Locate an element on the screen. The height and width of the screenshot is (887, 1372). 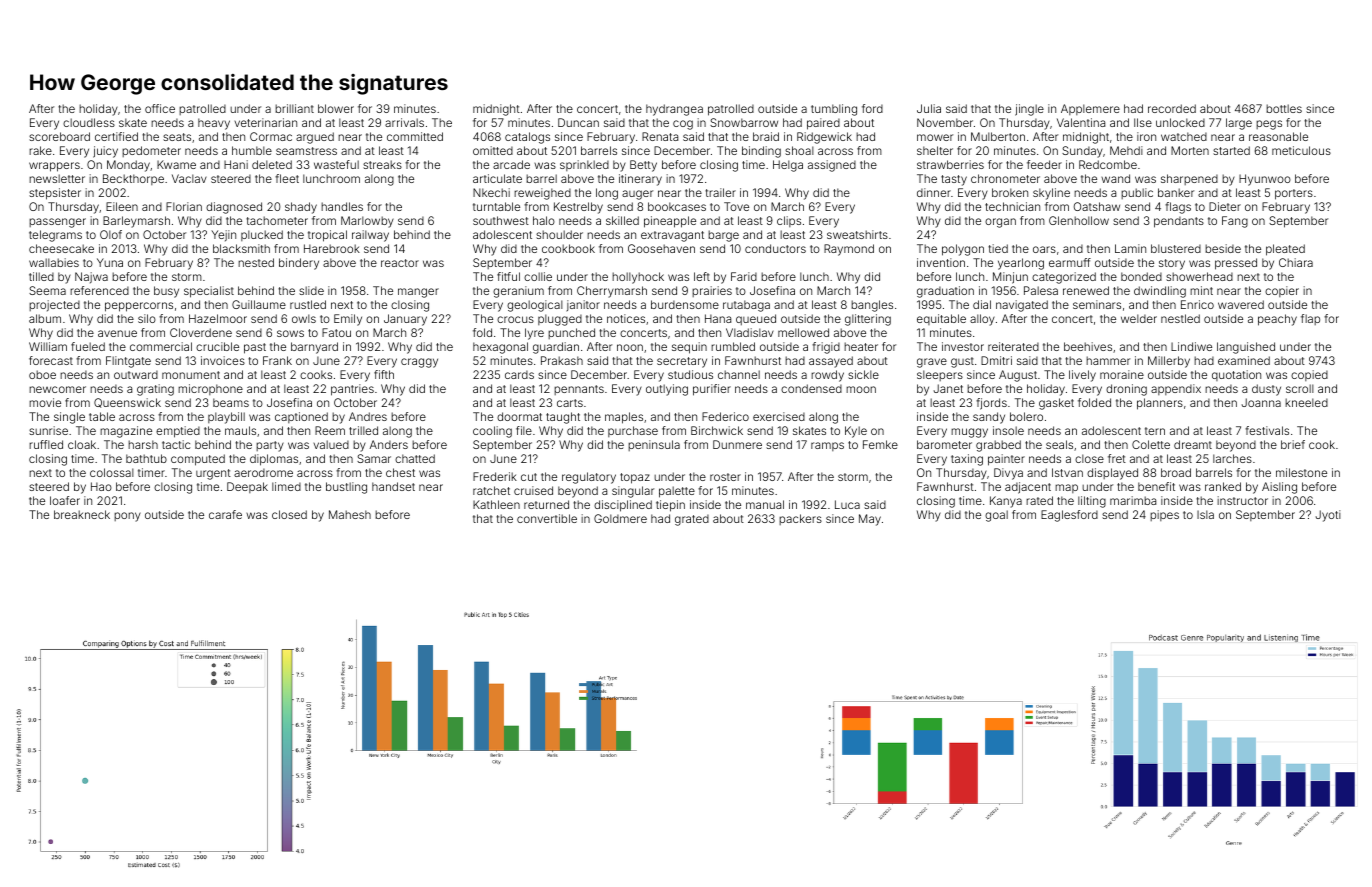
tilled is located at coordinates (41, 276).
